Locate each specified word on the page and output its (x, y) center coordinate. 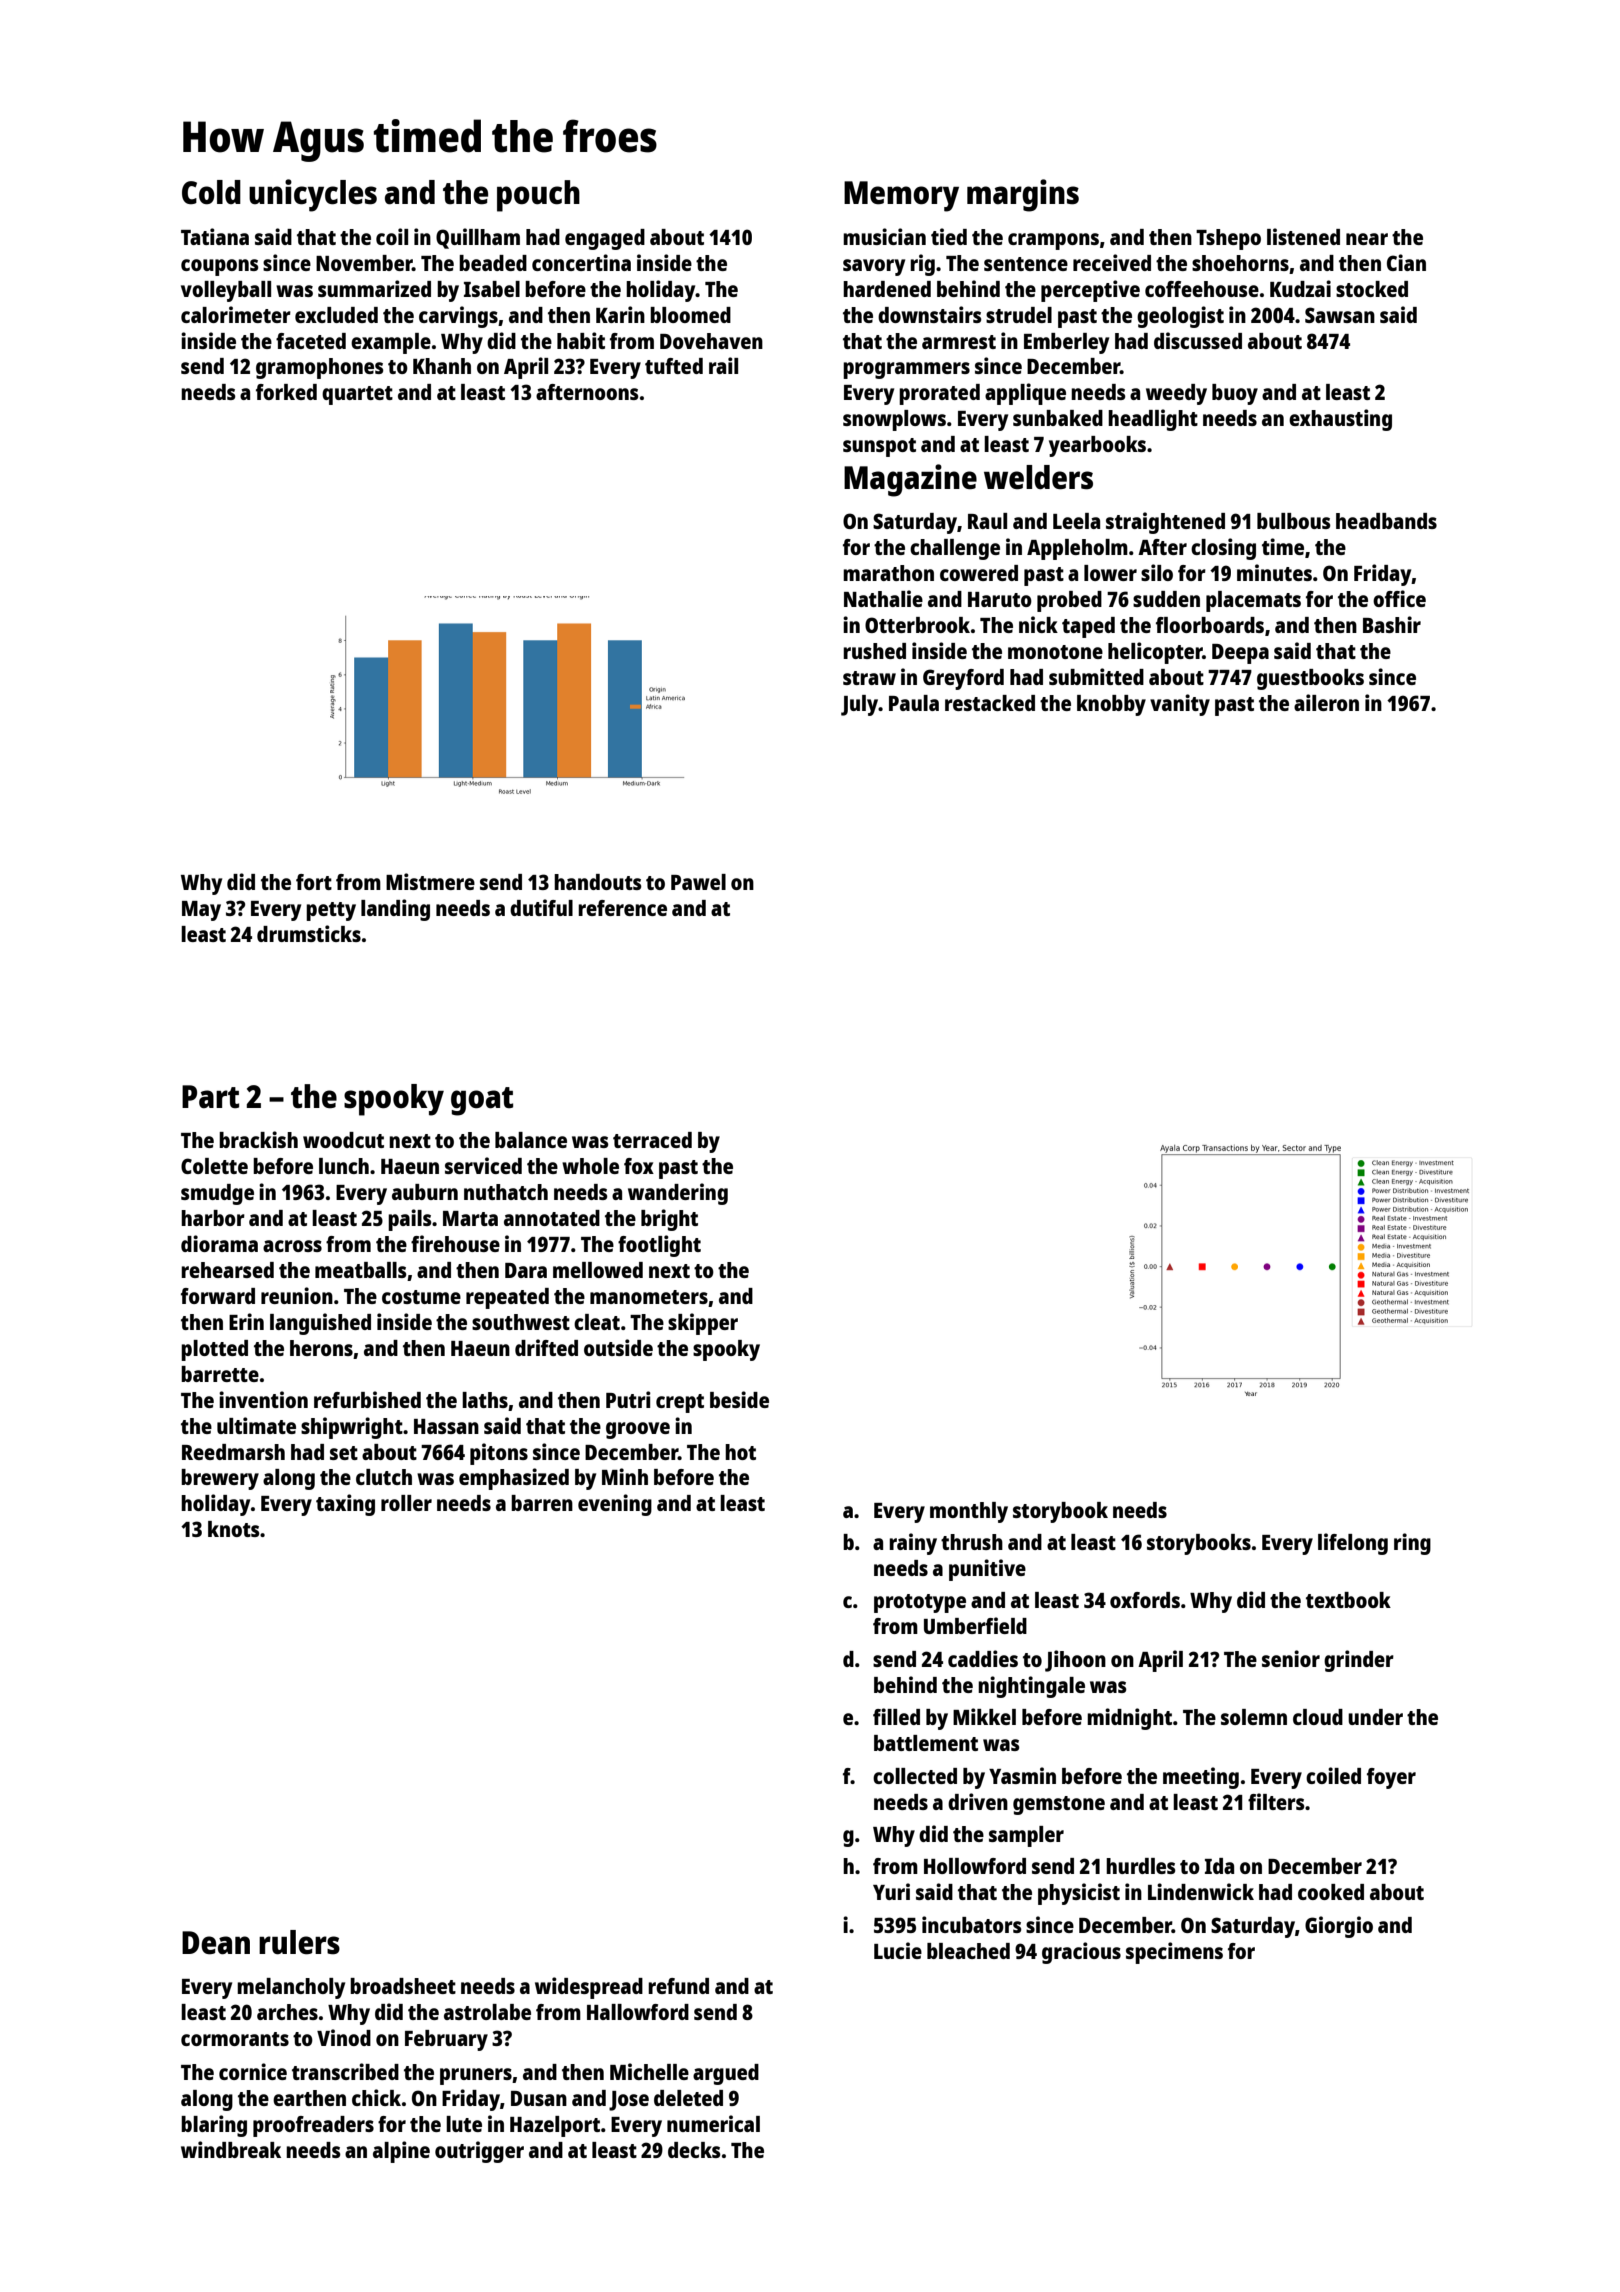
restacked (990, 703)
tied (949, 236)
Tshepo (1228, 239)
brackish (258, 1139)
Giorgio (1339, 1927)
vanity (1180, 705)
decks (694, 2150)
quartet (357, 395)
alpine (401, 2152)
